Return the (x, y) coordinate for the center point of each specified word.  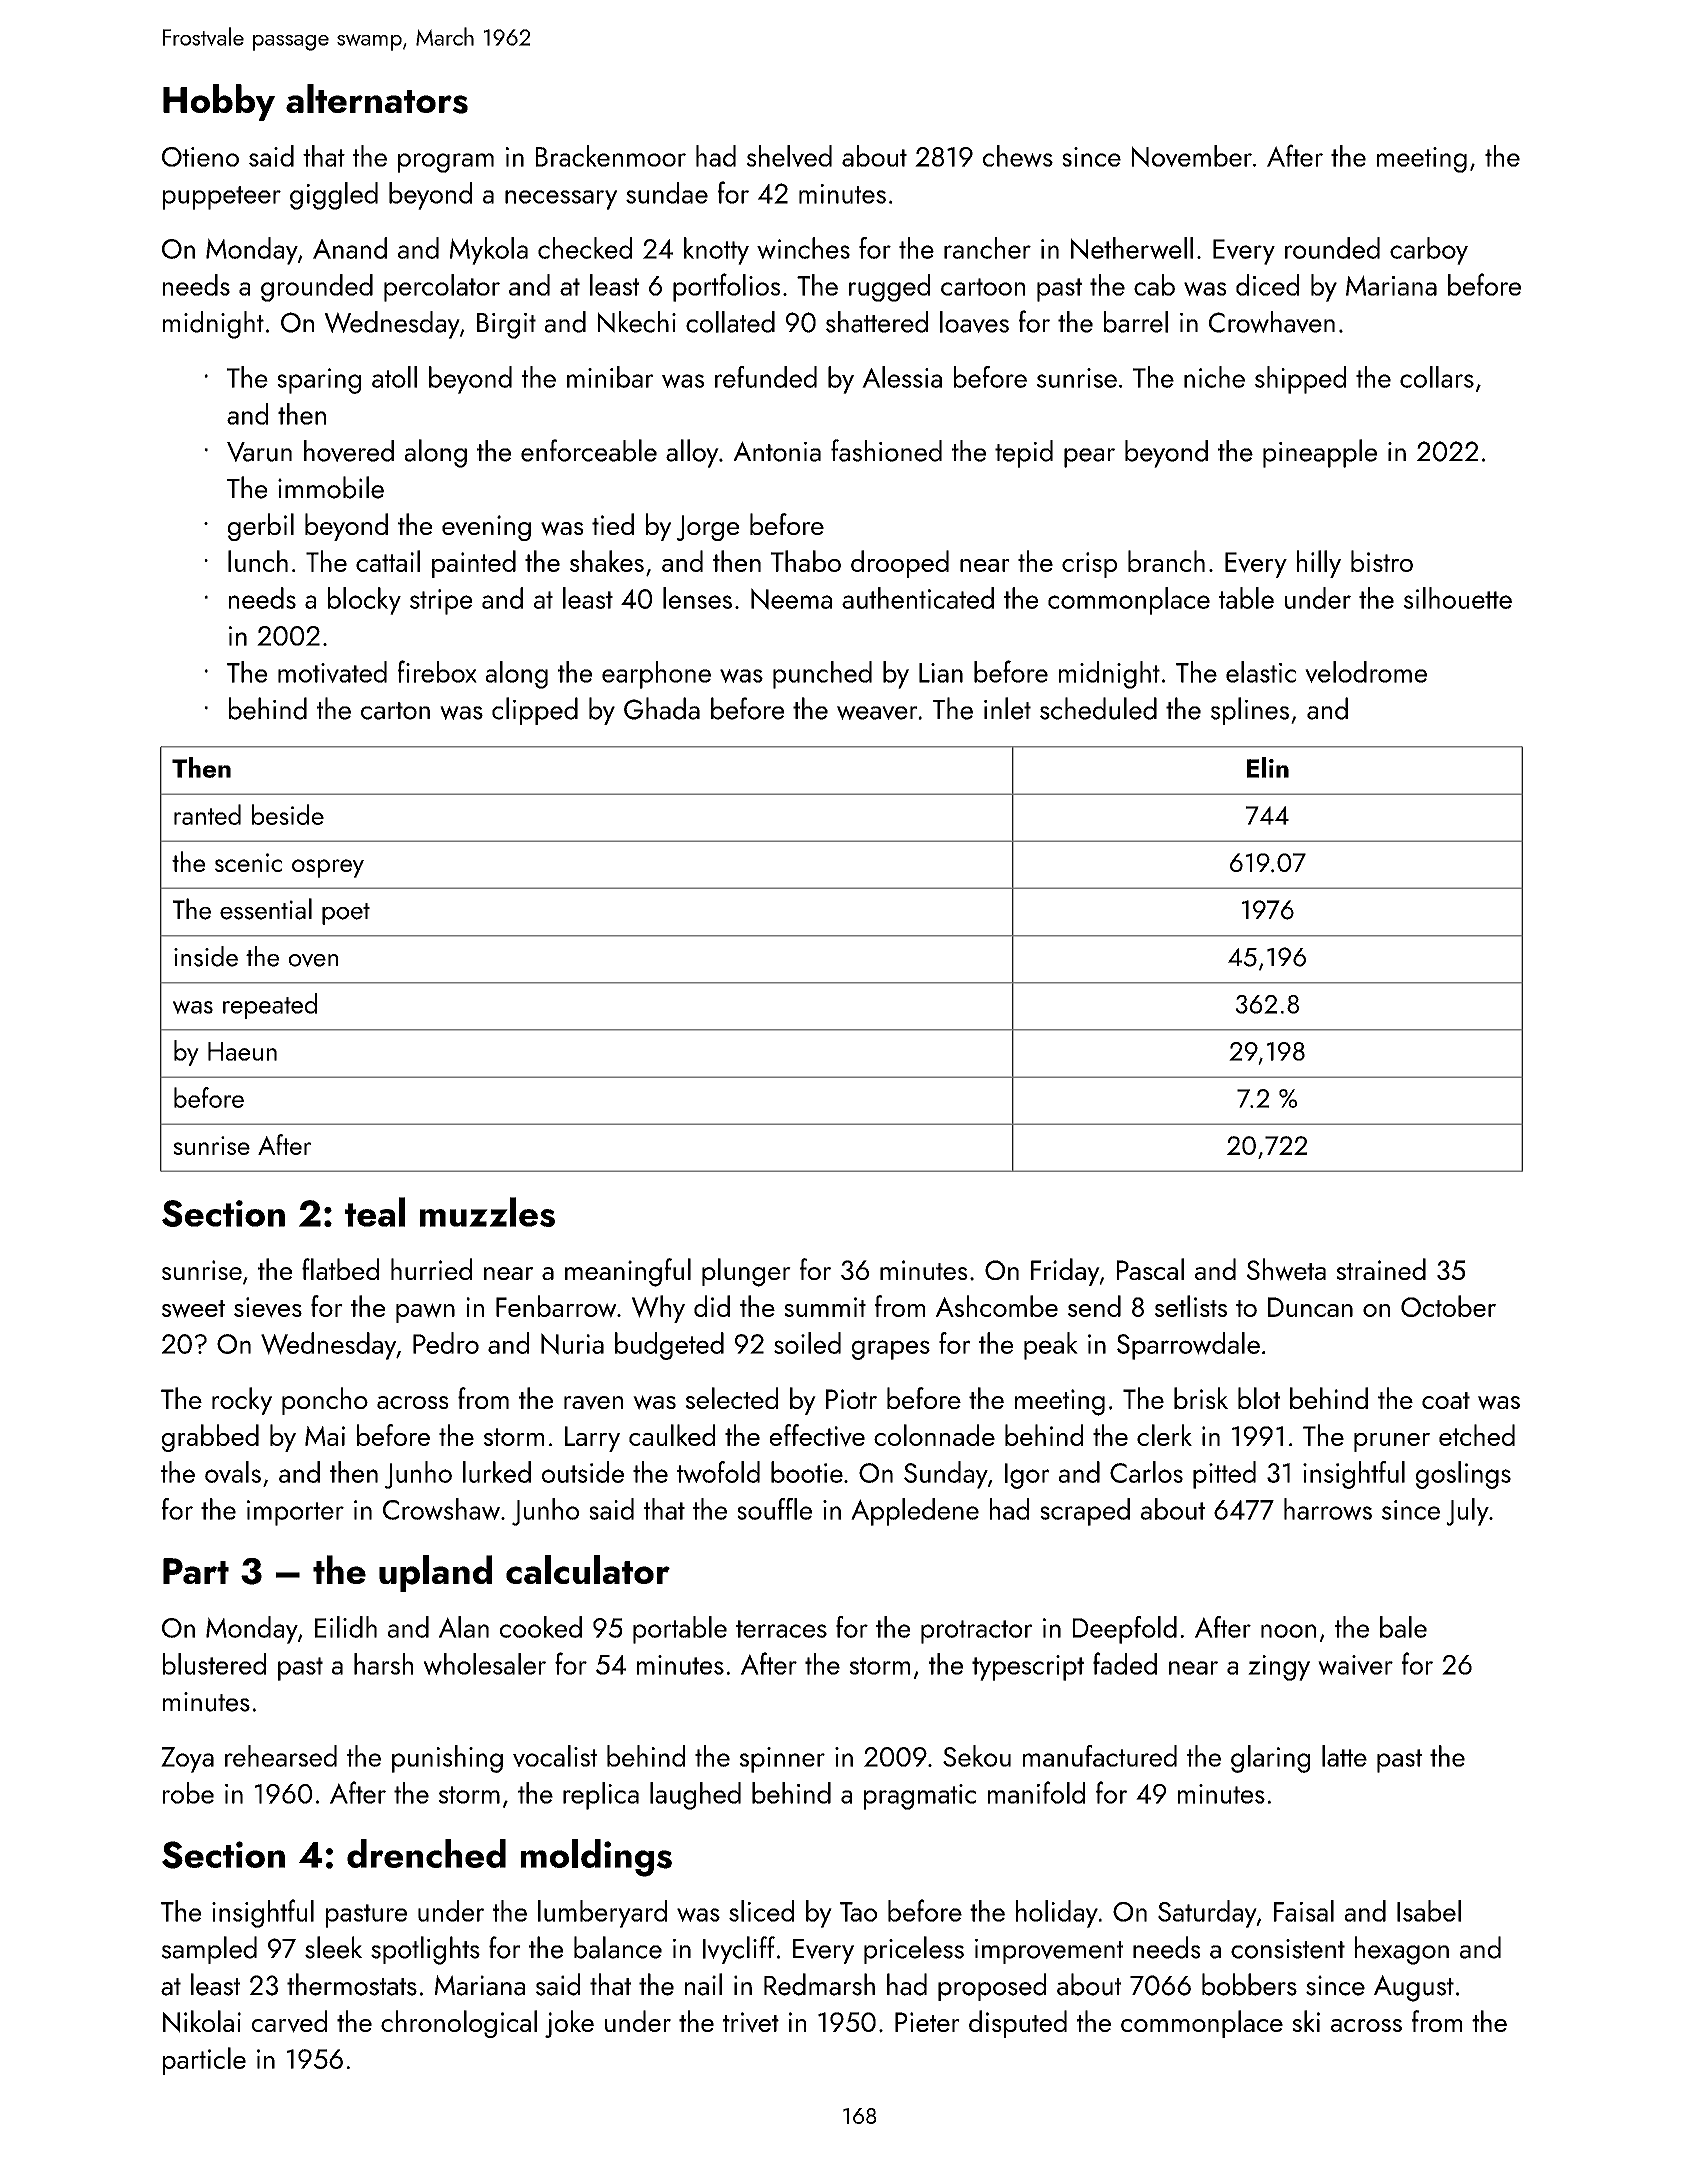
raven (593, 1403)
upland (435, 1573)
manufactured (1100, 1756)
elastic (1261, 672)
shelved (789, 156)
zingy (1279, 1668)
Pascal (1150, 1269)
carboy (1429, 251)
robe (188, 1793)
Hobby (219, 102)
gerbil (261, 527)
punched (822, 675)
